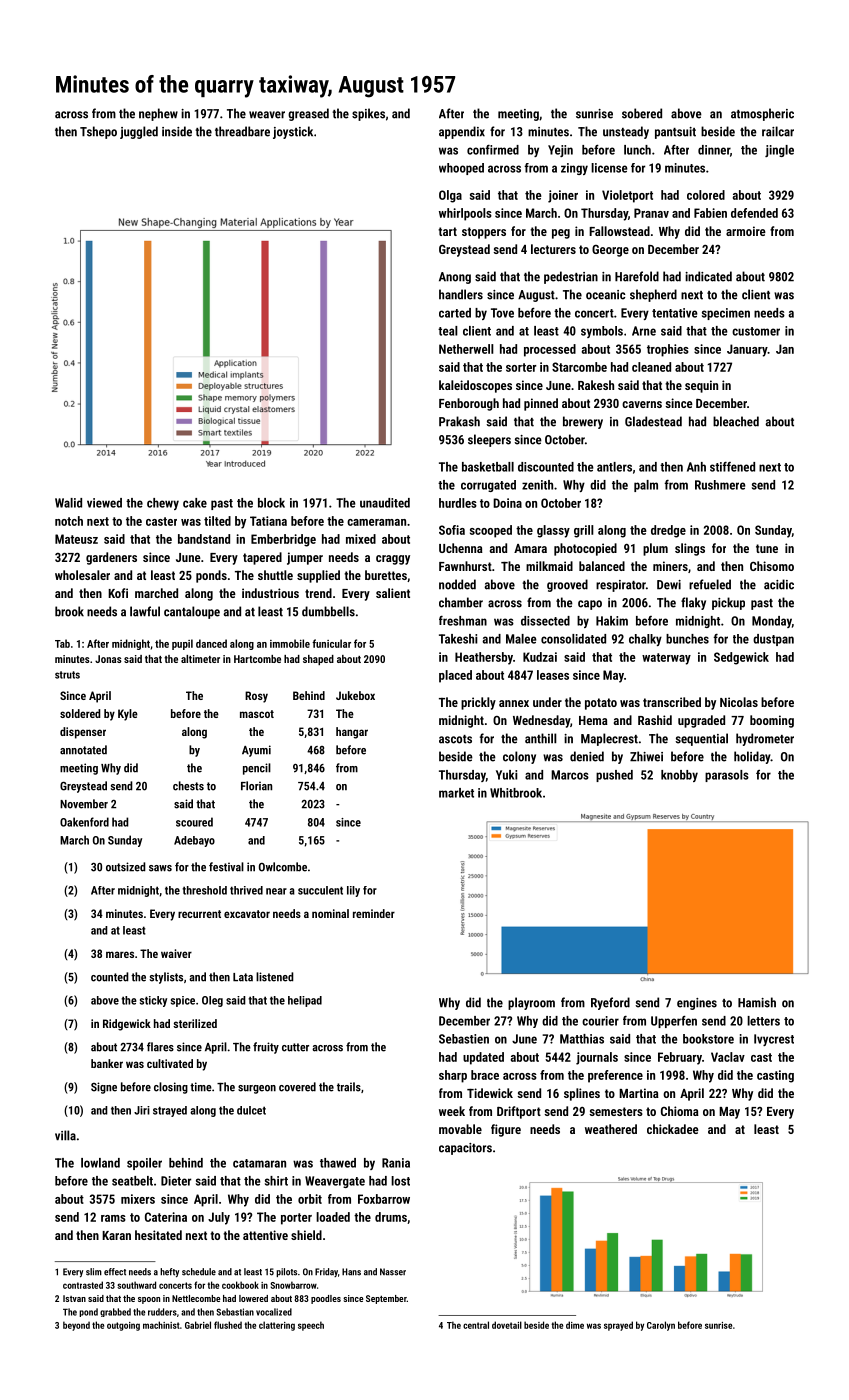 This screenshot has height=1400, width=849. Describe the element at coordinates (642, 113) in the screenshot. I see `sobered` at that location.
